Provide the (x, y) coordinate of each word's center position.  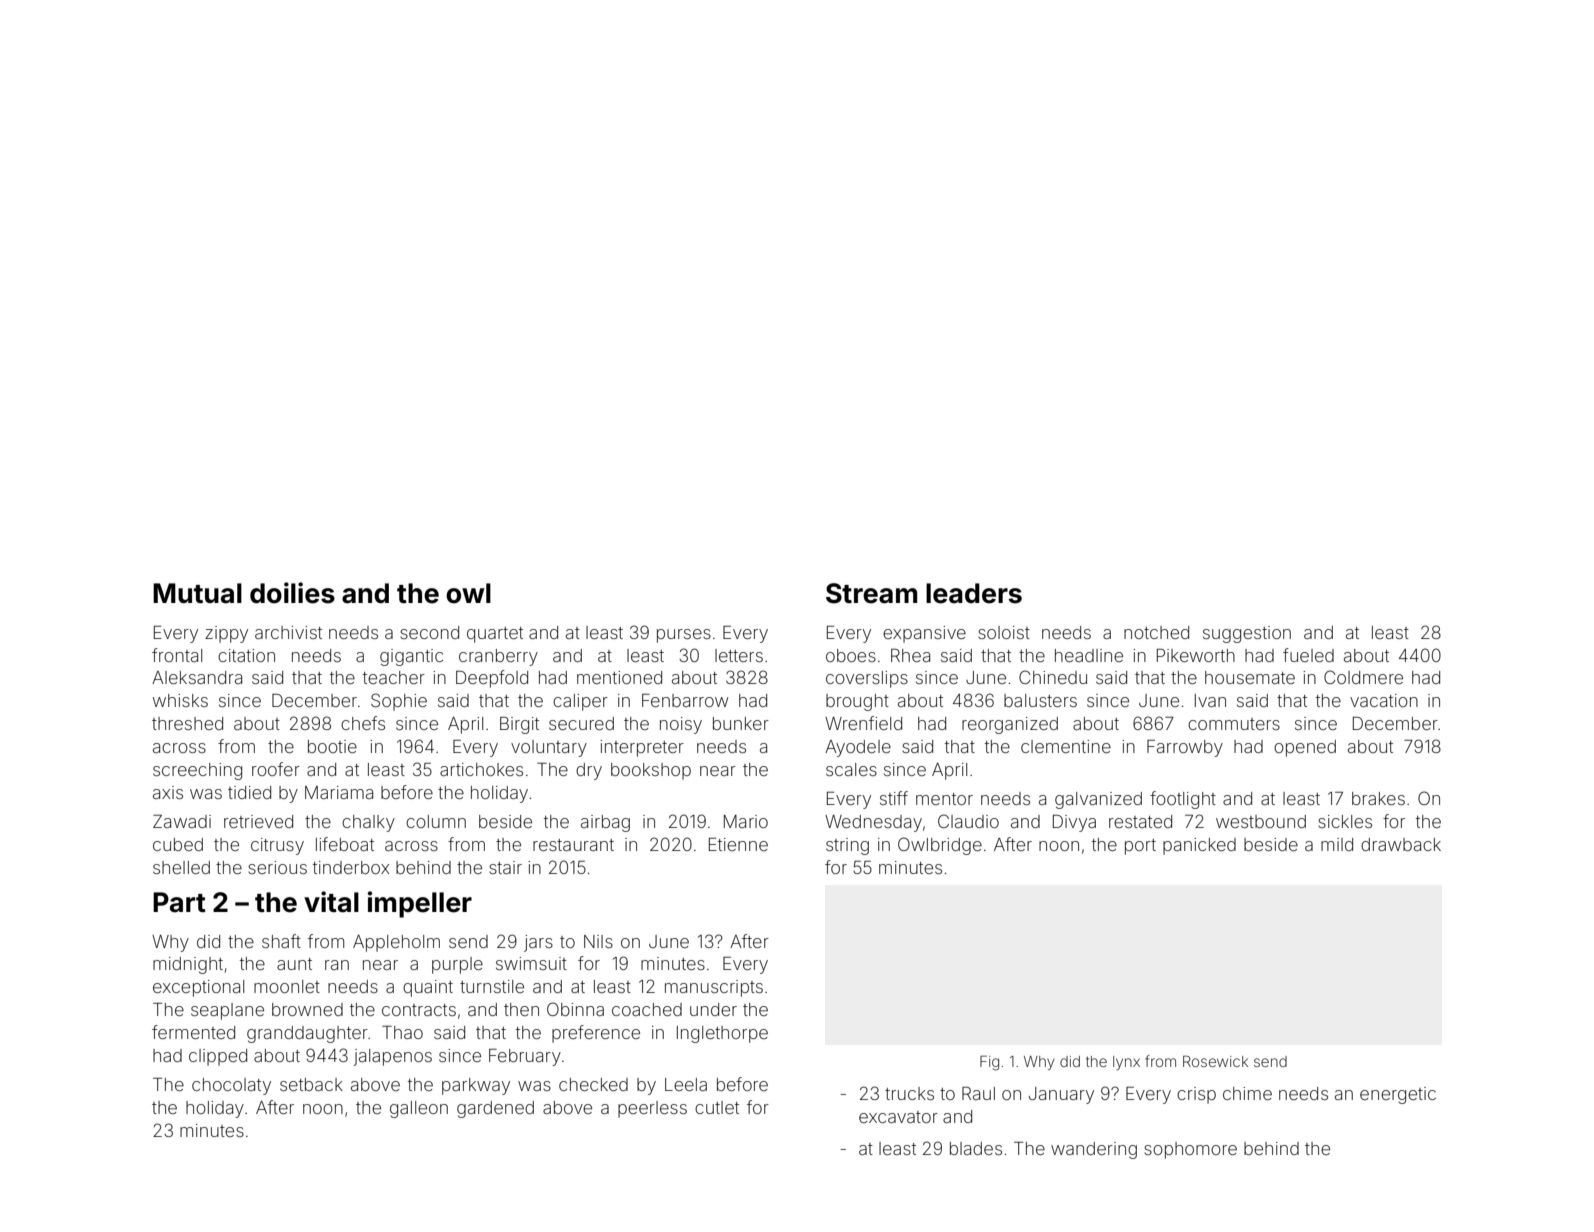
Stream (871, 593)
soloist (1004, 632)
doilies (292, 593)
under (713, 1009)
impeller (420, 904)
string (847, 846)
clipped (218, 1057)
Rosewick (1215, 1061)
